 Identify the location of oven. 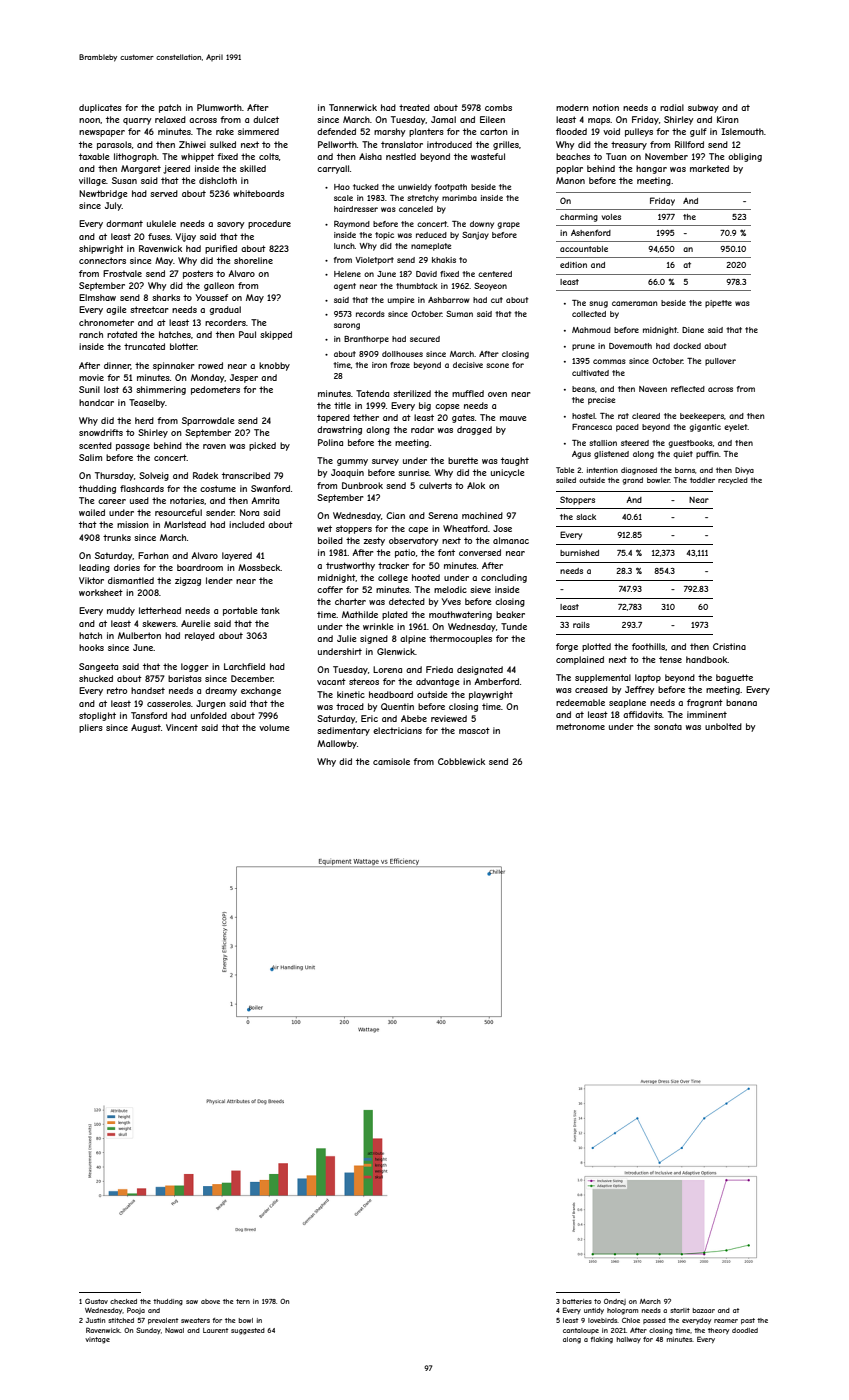
(497, 394).
